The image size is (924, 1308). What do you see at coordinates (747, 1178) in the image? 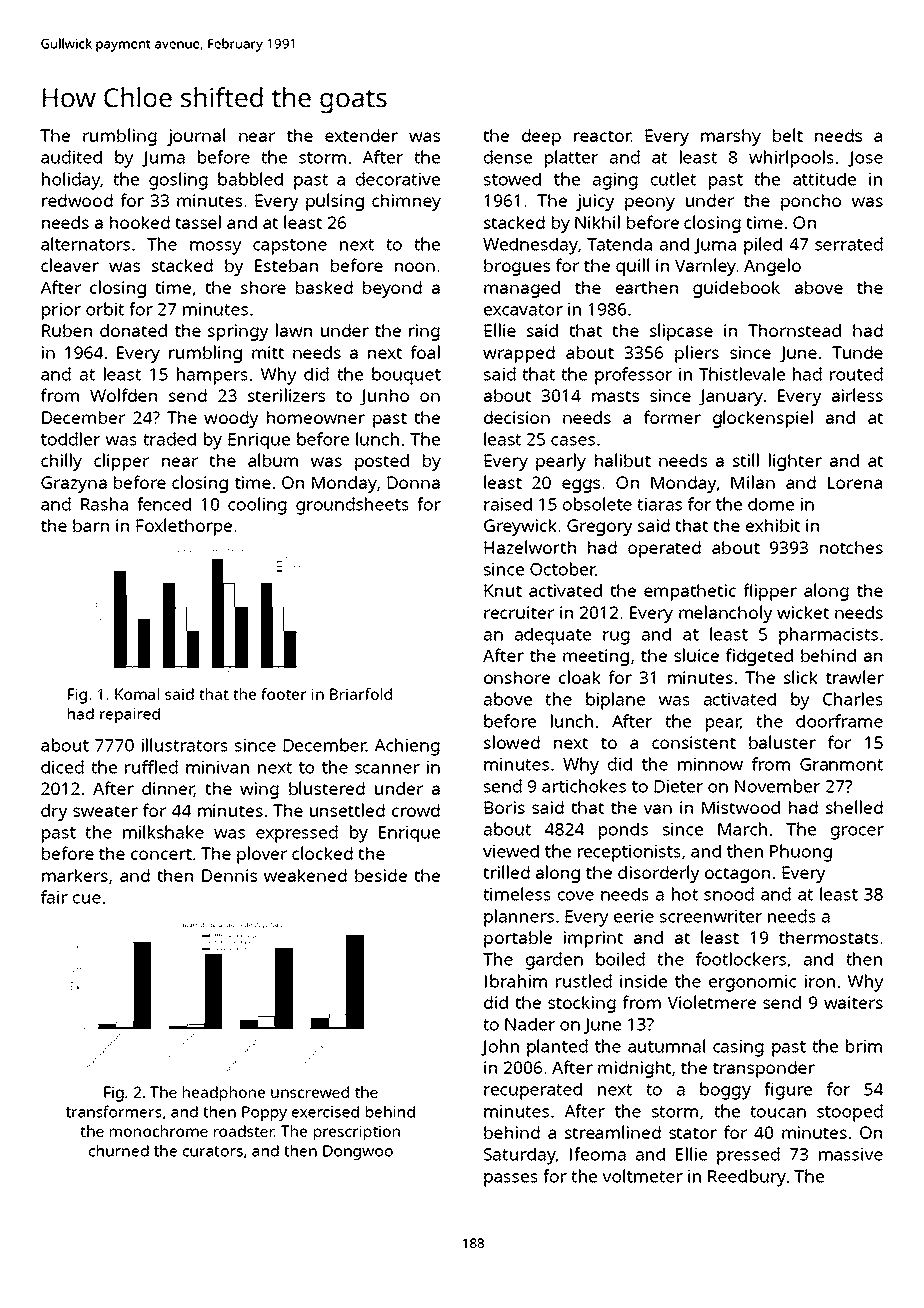
I see `Reedbury` at bounding box center [747, 1178].
